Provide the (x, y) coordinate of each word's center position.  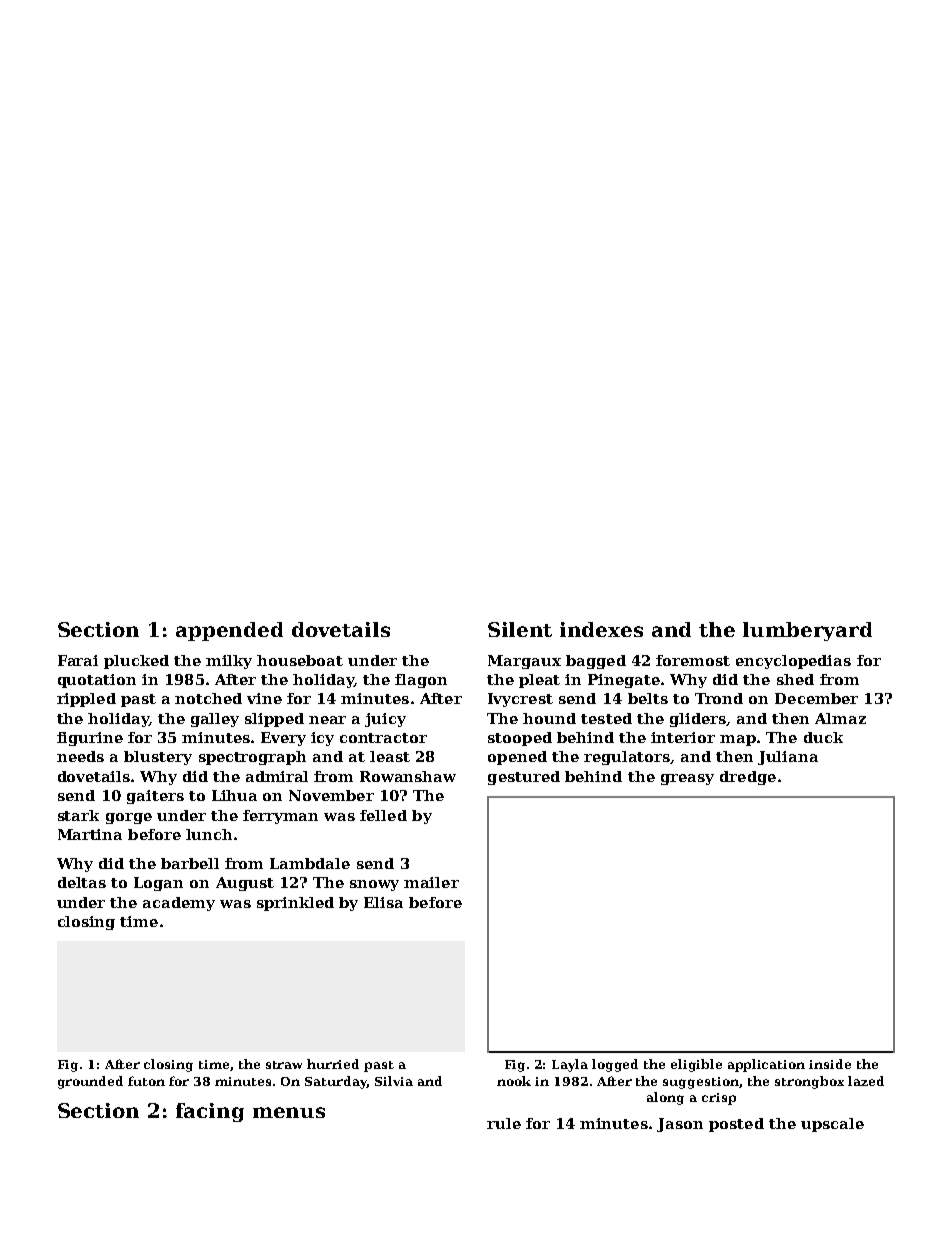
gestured (524, 778)
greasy (687, 779)
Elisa (383, 902)
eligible (696, 1065)
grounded (90, 1082)
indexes (601, 629)
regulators (627, 758)
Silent (520, 629)
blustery (158, 758)
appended (229, 631)
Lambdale (310, 863)
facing (210, 1112)
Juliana (788, 758)
